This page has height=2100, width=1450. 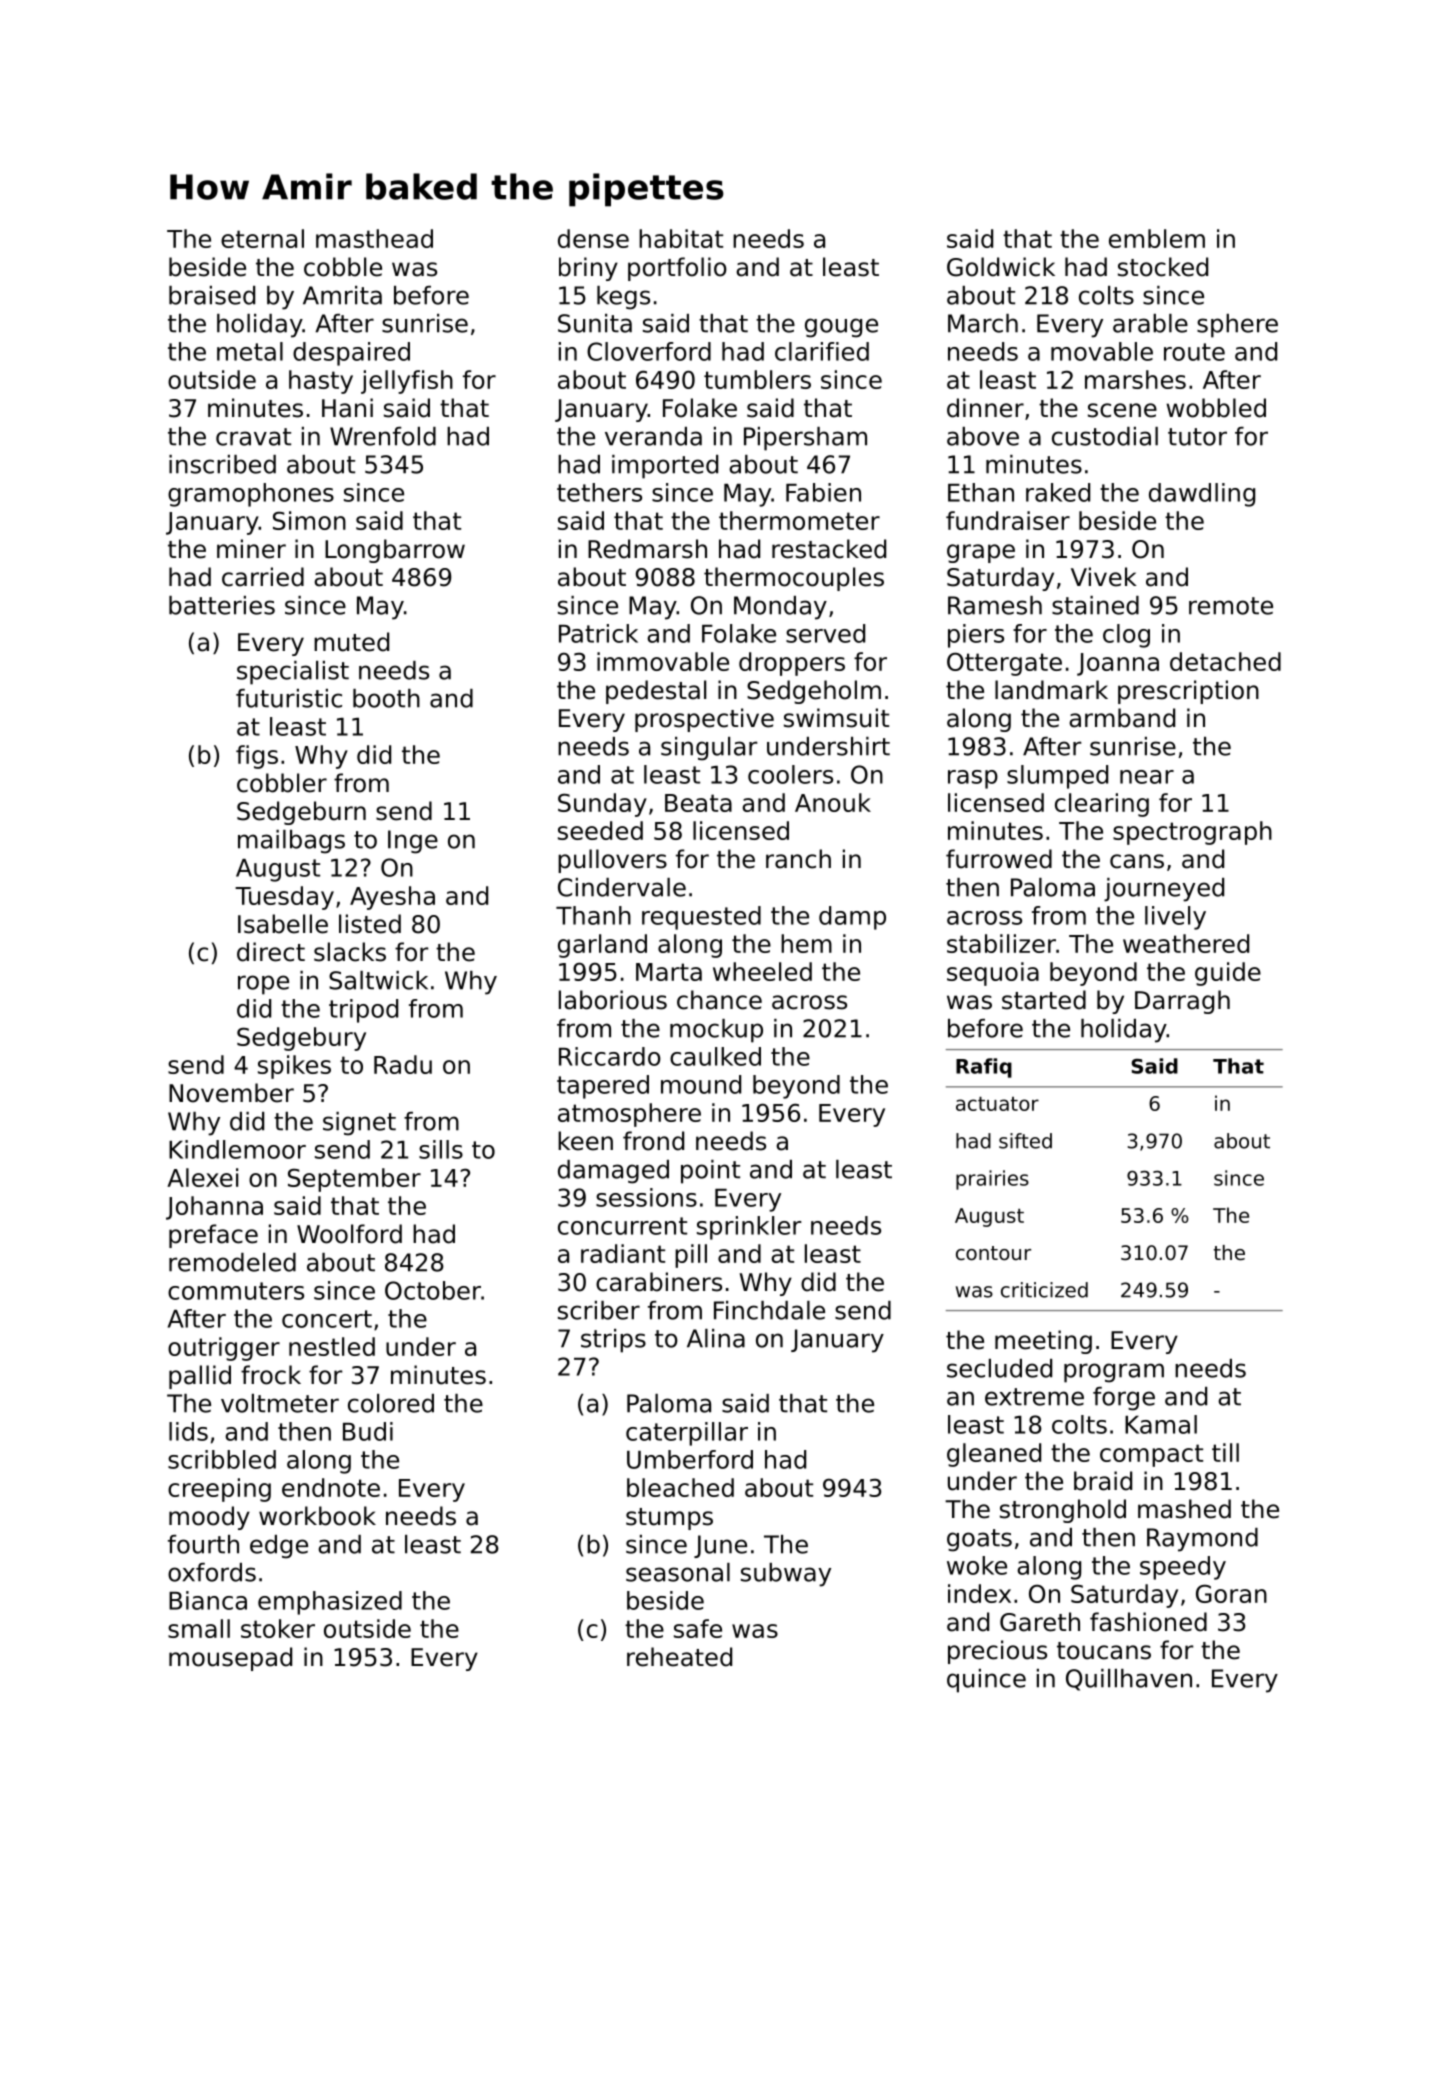 I want to click on stained, so click(x=1095, y=605).
